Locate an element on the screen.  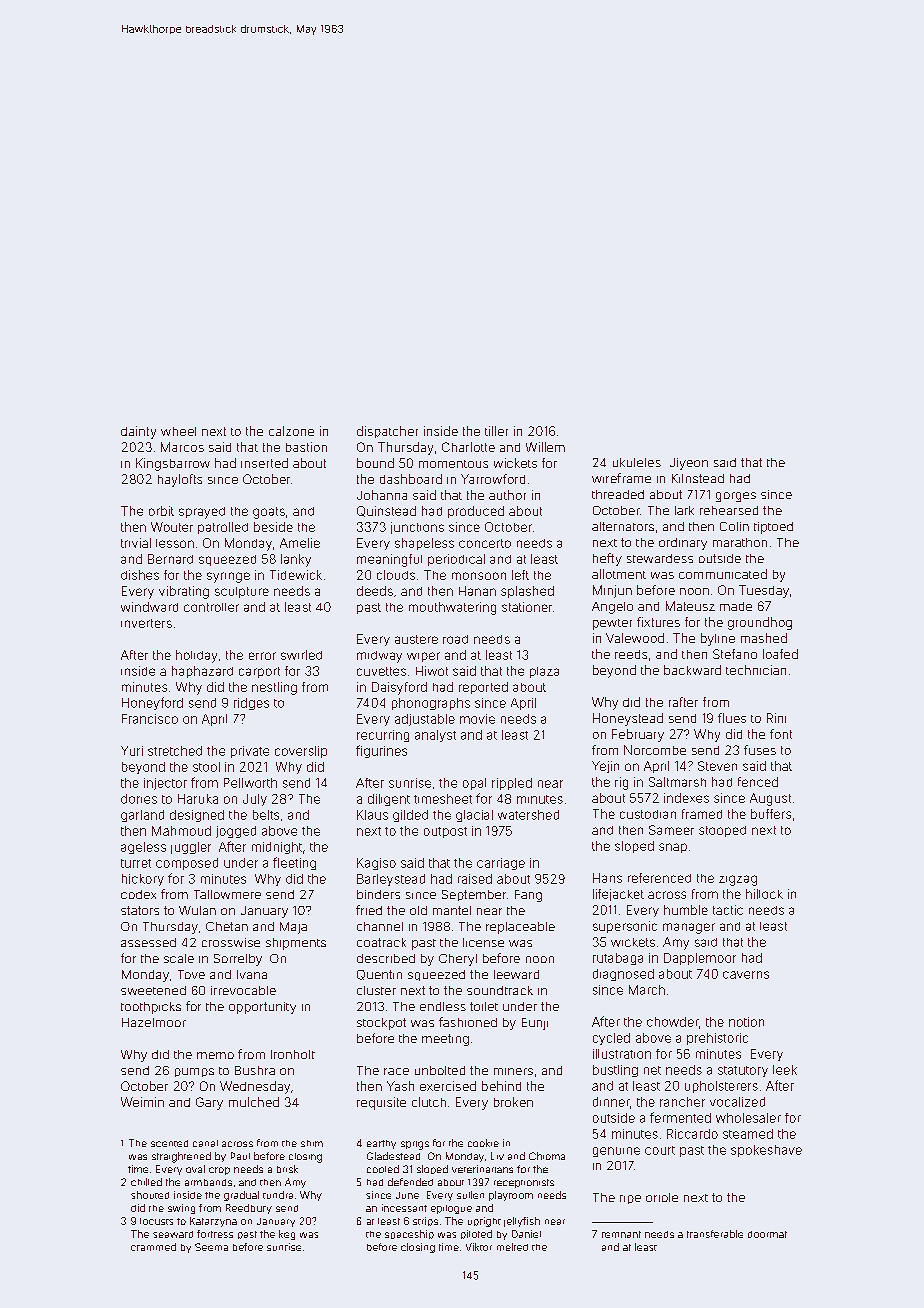
Daisyford is located at coordinates (399, 688).
